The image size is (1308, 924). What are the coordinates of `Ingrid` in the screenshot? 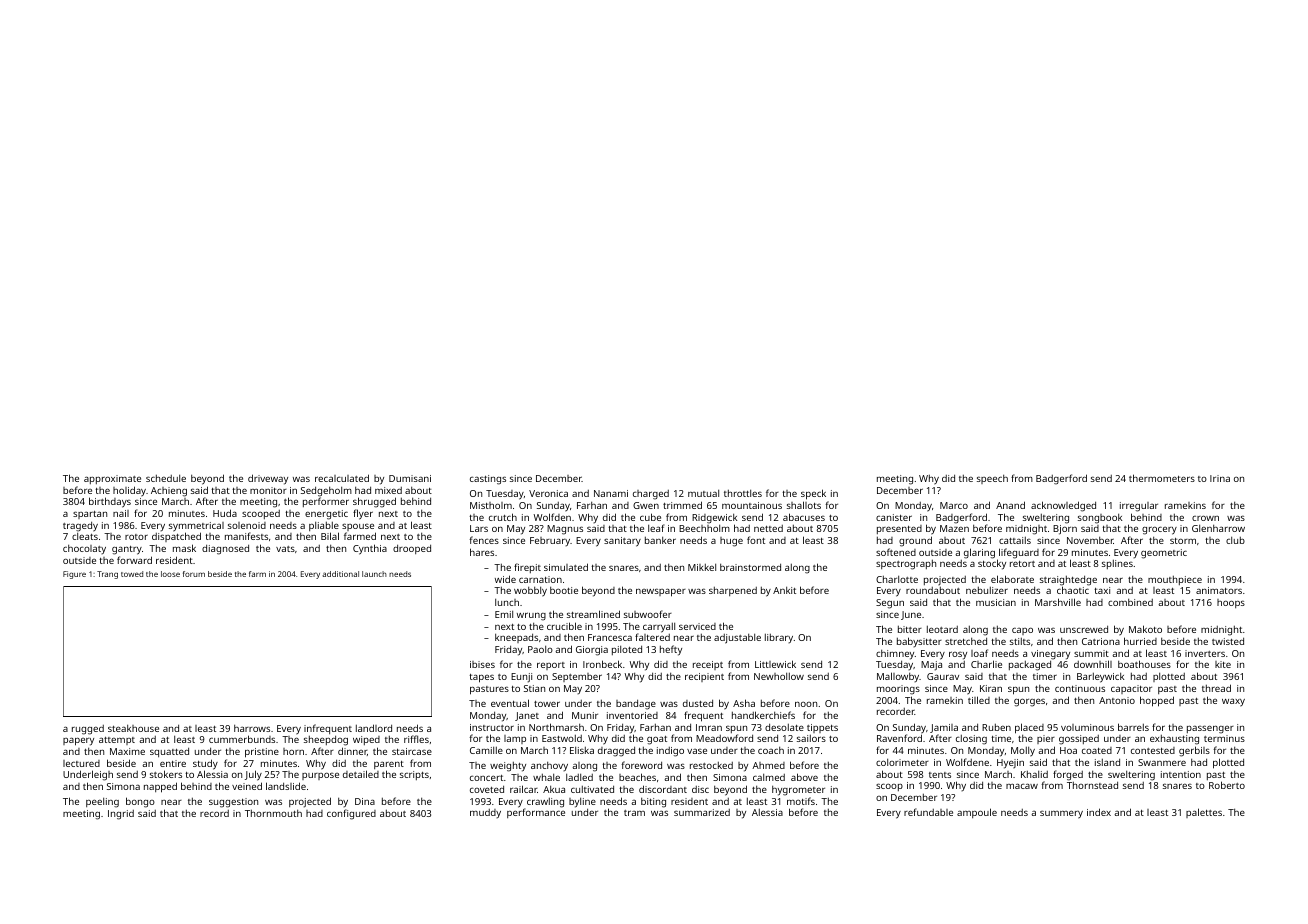 It's located at (121, 815).
